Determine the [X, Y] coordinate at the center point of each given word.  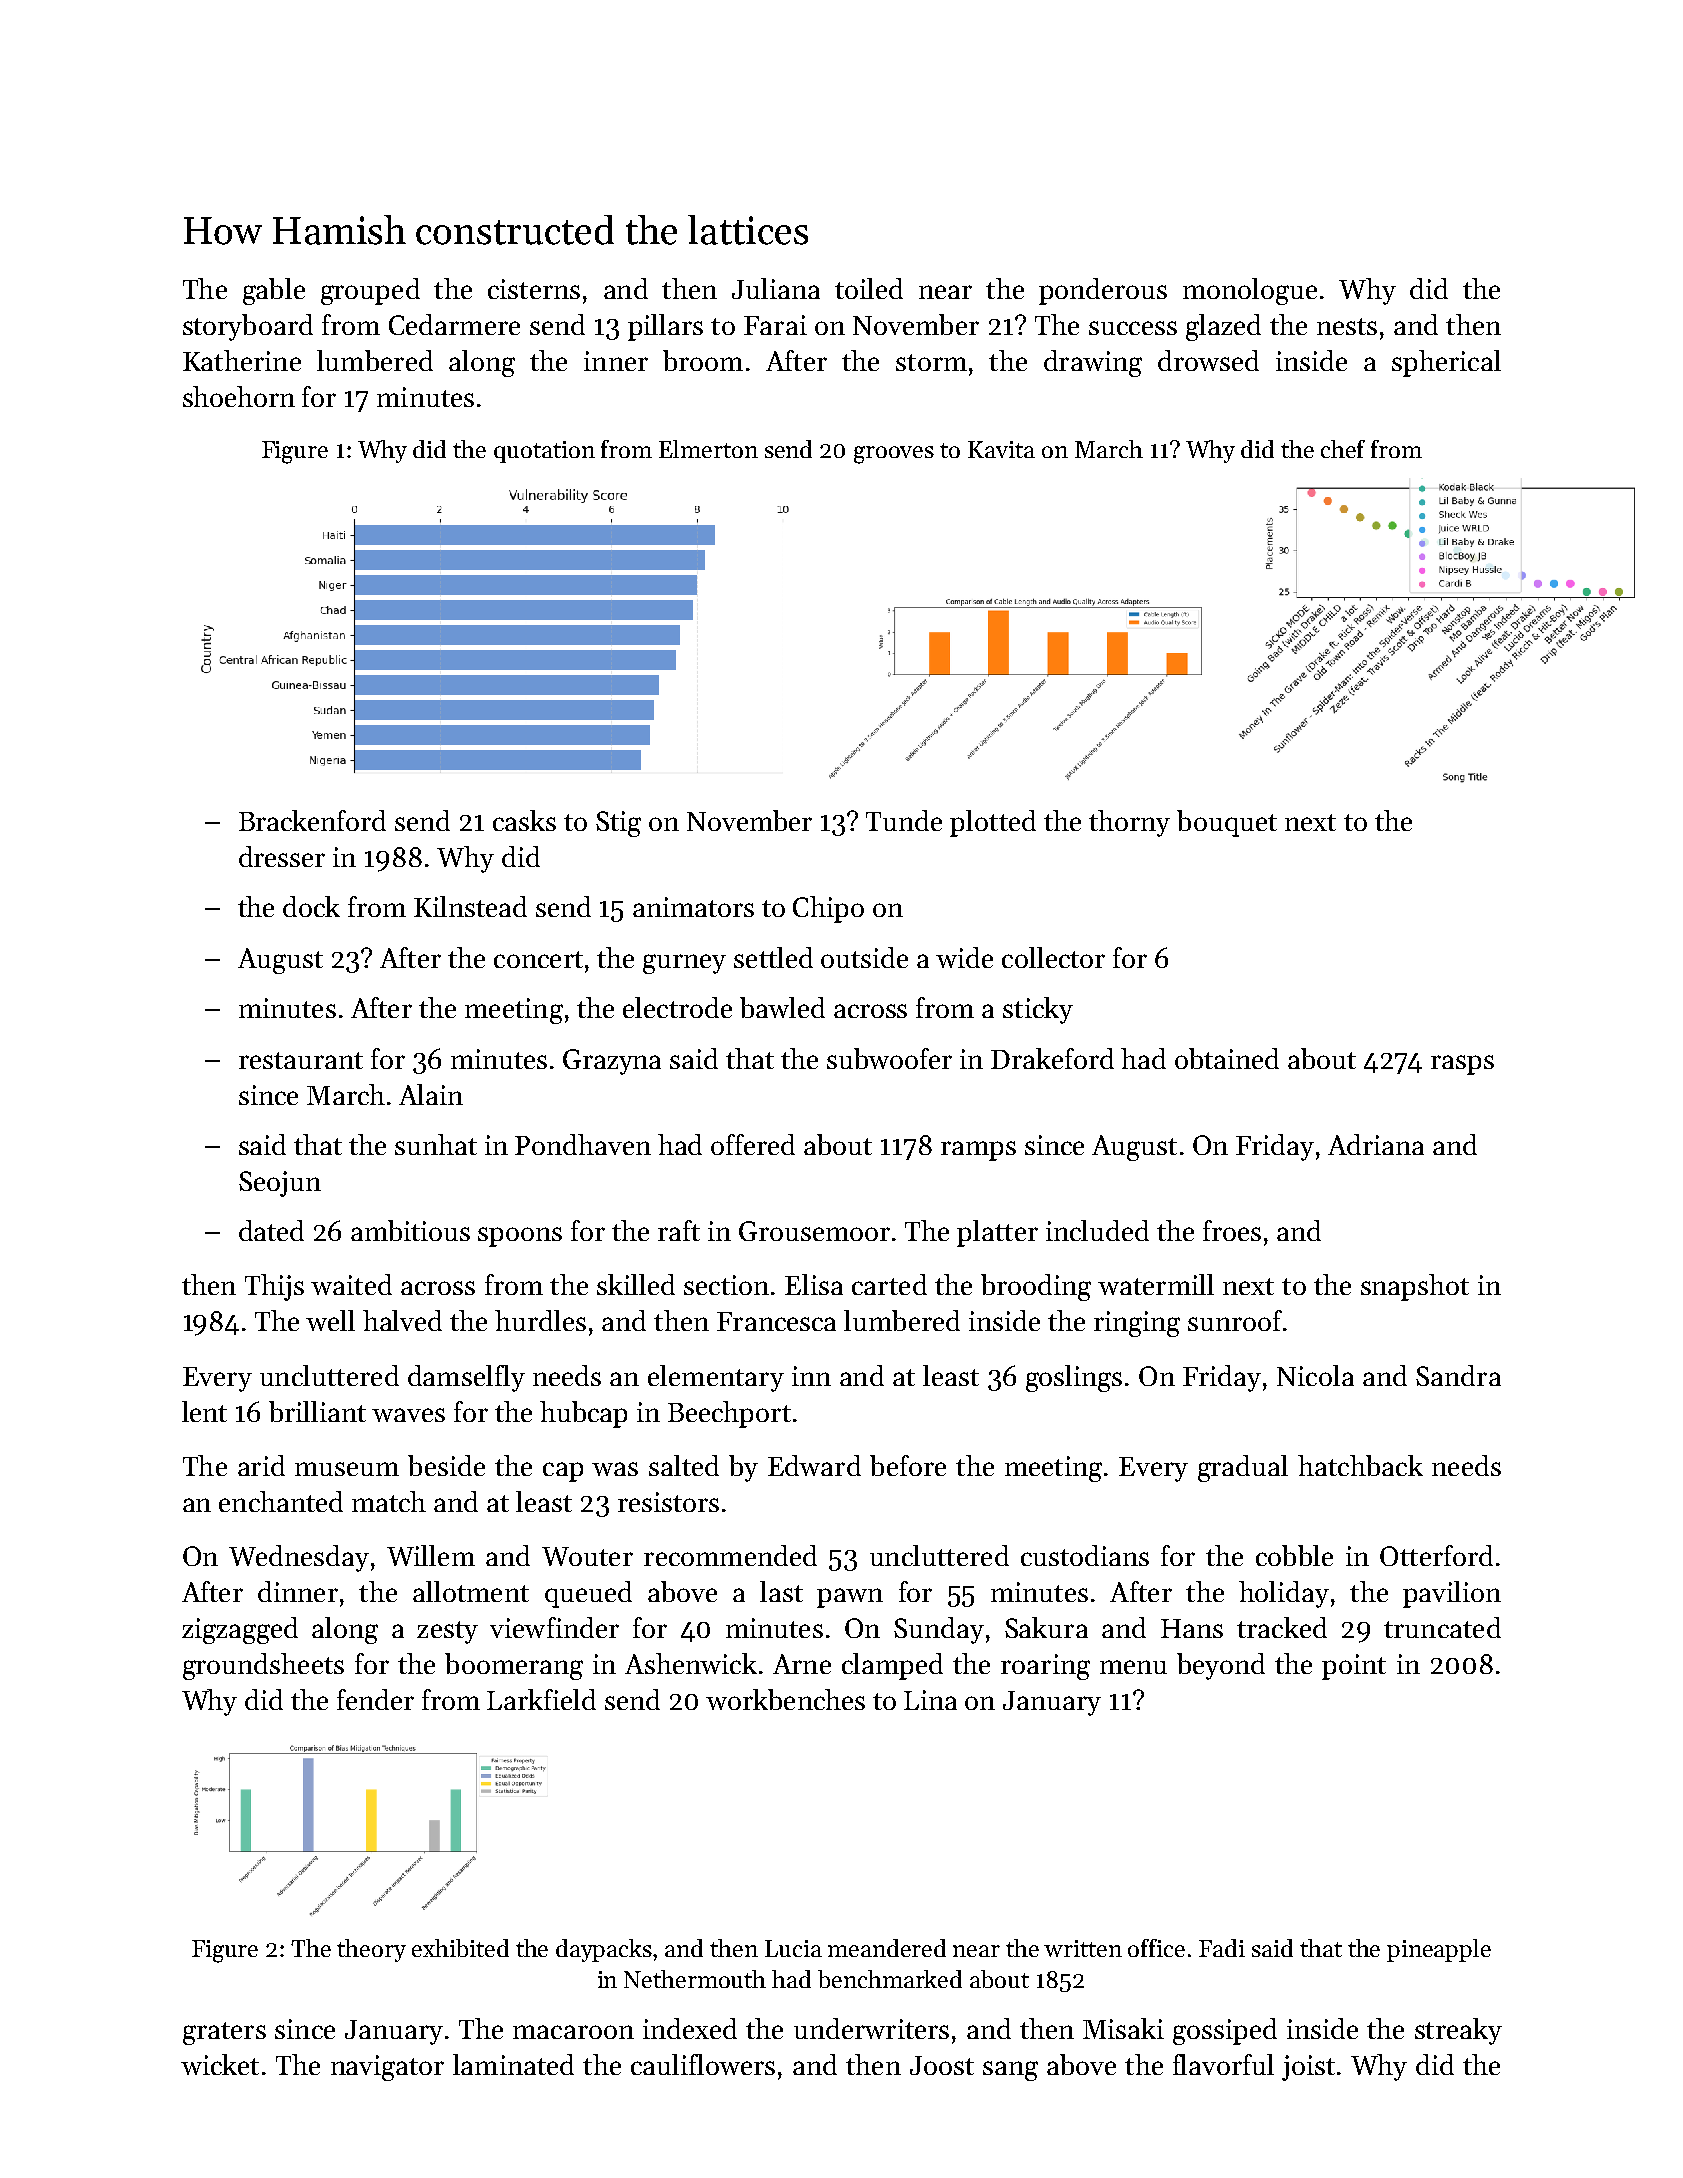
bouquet [1227, 823]
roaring [1045, 1667]
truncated [1442, 1627]
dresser [282, 856]
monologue [1250, 291]
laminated [513, 2064]
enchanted [281, 1501]
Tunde [904, 820]
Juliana [776, 288]
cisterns [534, 289]
